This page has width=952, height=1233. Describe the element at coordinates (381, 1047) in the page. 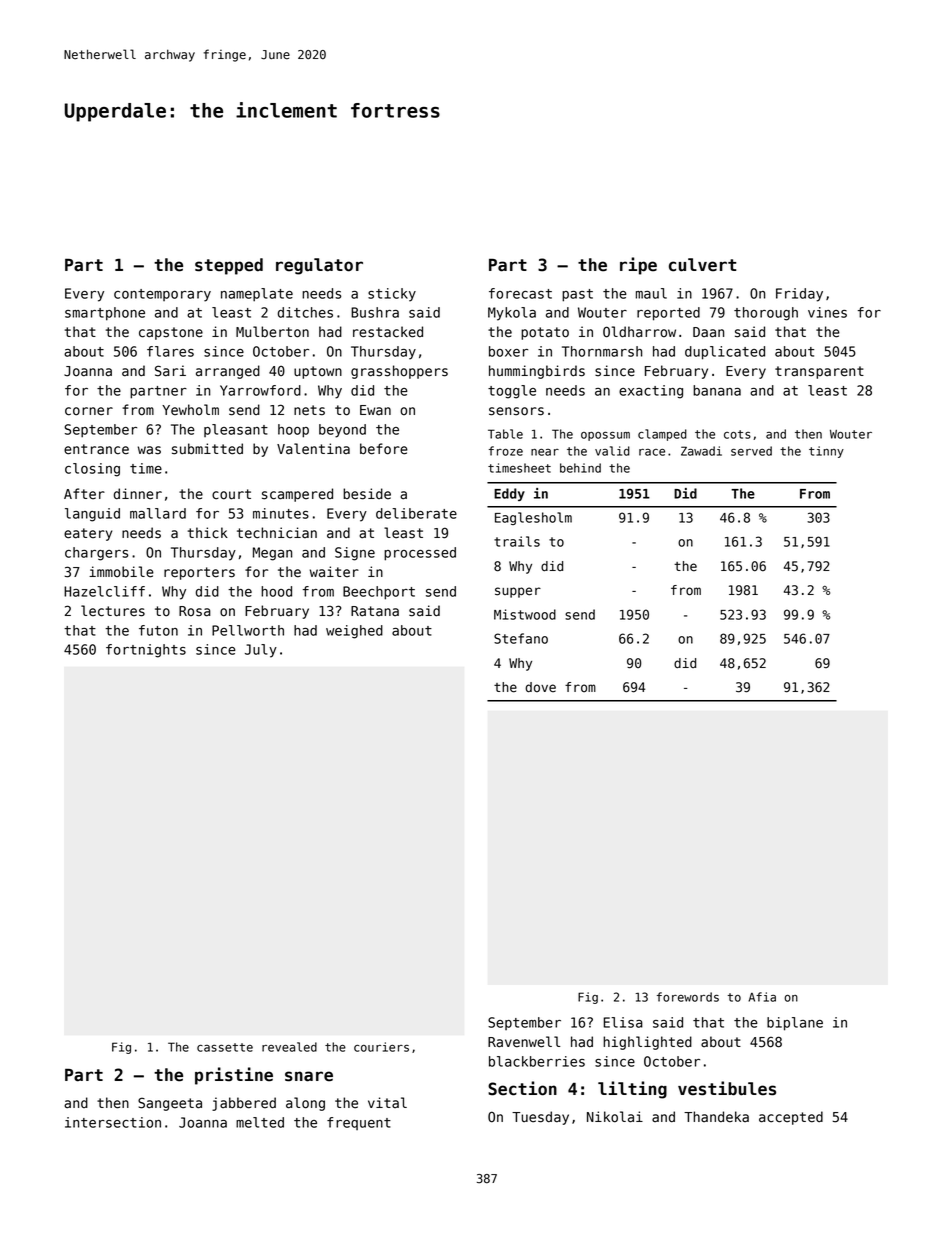

I see `couriers` at that location.
